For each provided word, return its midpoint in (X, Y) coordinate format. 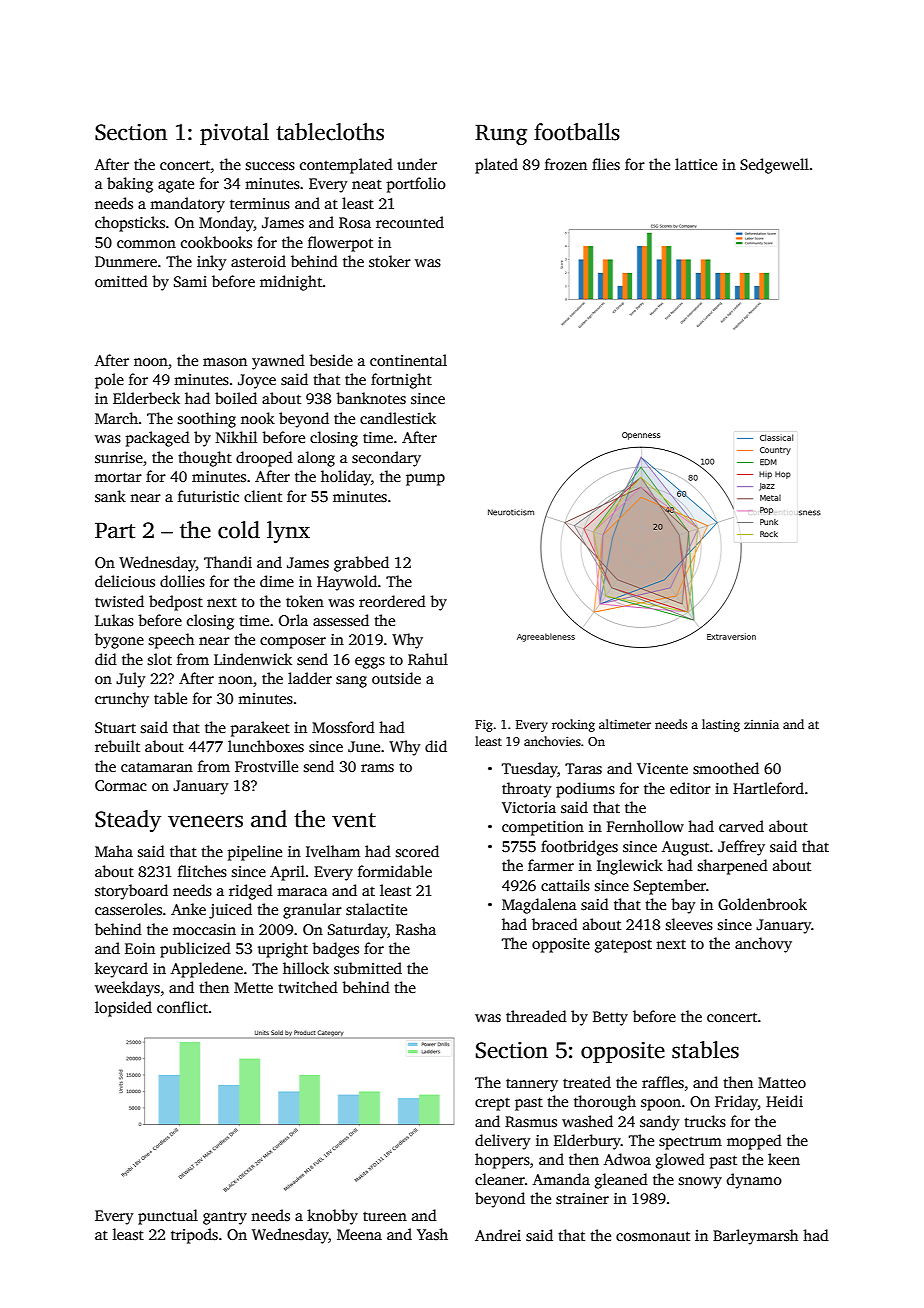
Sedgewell (774, 166)
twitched (308, 987)
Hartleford (768, 788)
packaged (158, 439)
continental (408, 360)
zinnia (761, 724)
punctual (168, 1217)
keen (784, 1159)
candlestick (398, 418)
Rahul (428, 659)
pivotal (234, 134)
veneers (205, 821)
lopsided (123, 1009)
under (417, 164)
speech (171, 641)
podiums (585, 790)
